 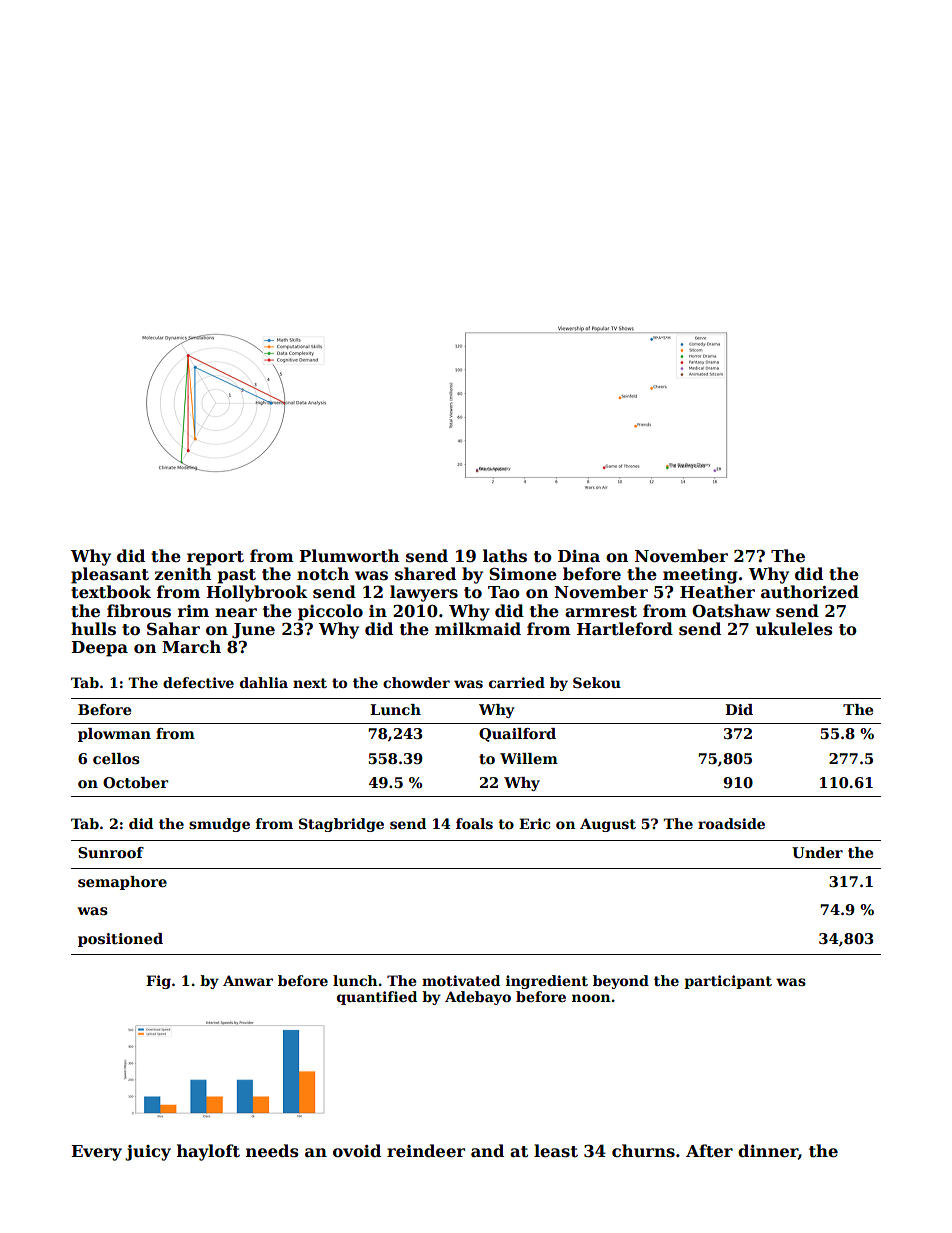 I want to click on carried, so click(x=517, y=682).
